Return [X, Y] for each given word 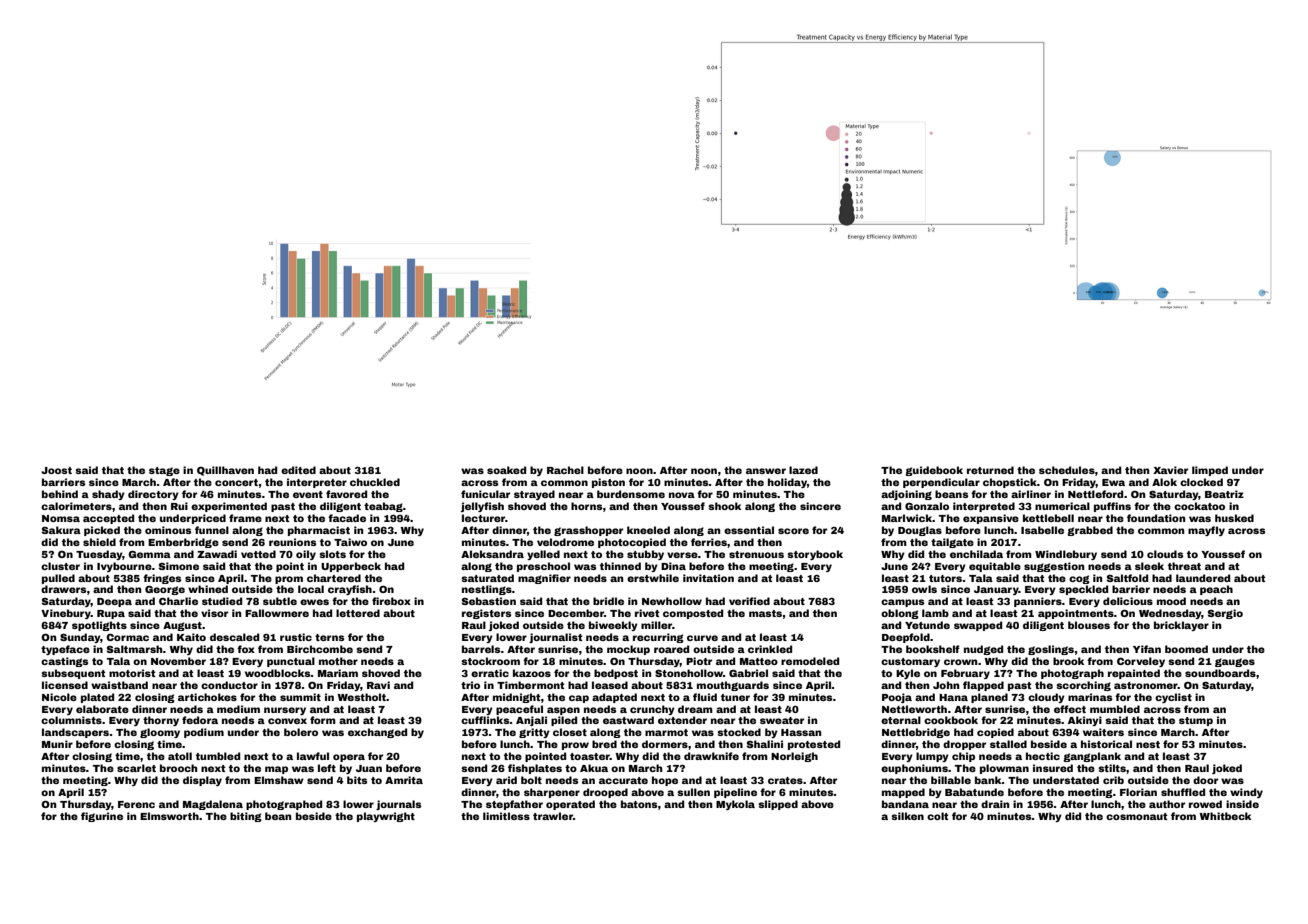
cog [1079, 579]
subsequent [73, 674]
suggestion [1054, 567]
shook [724, 506]
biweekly [613, 626]
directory [153, 495]
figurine [102, 817]
